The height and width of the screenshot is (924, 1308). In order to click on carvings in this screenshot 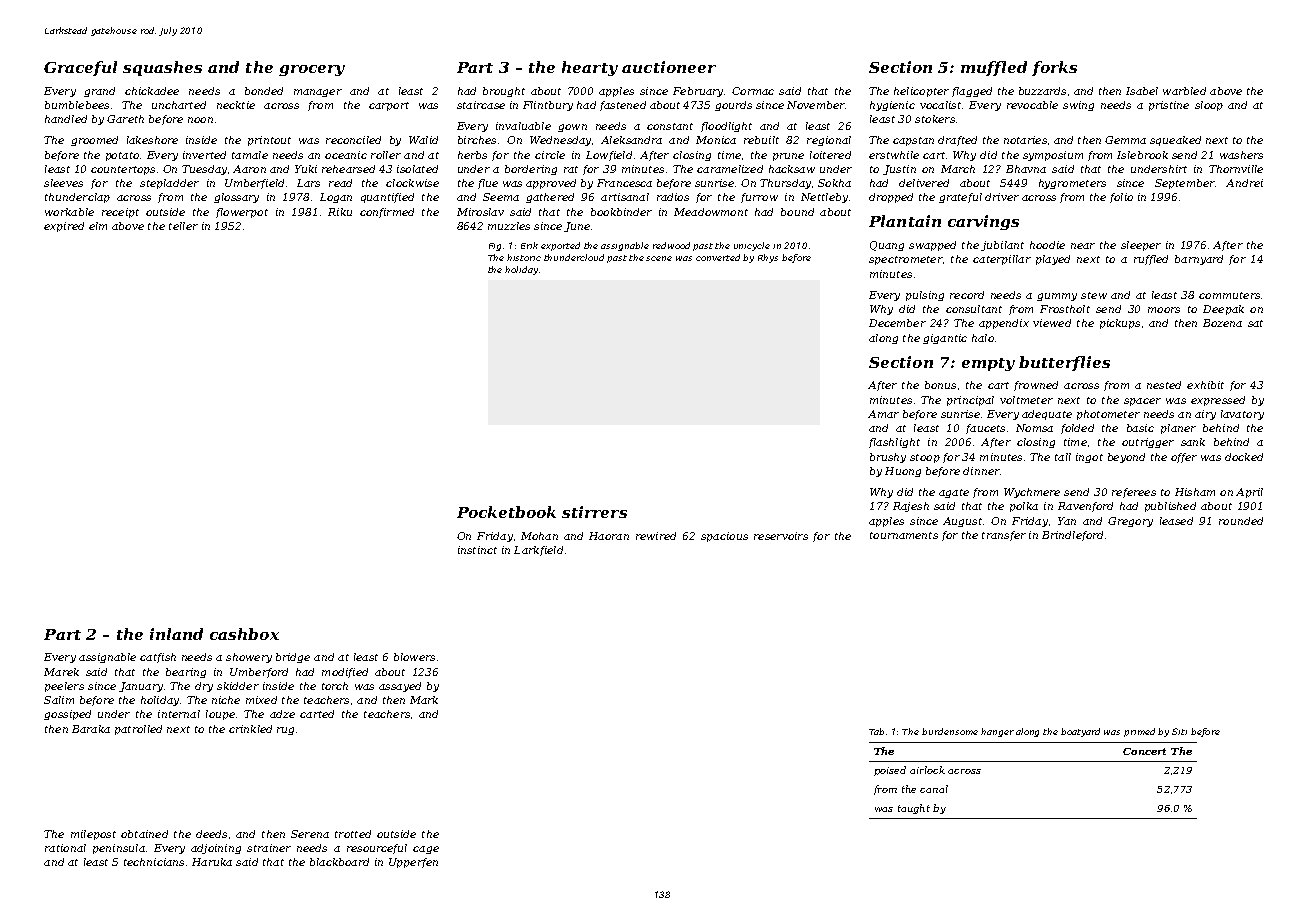, I will do `click(983, 222)`.
